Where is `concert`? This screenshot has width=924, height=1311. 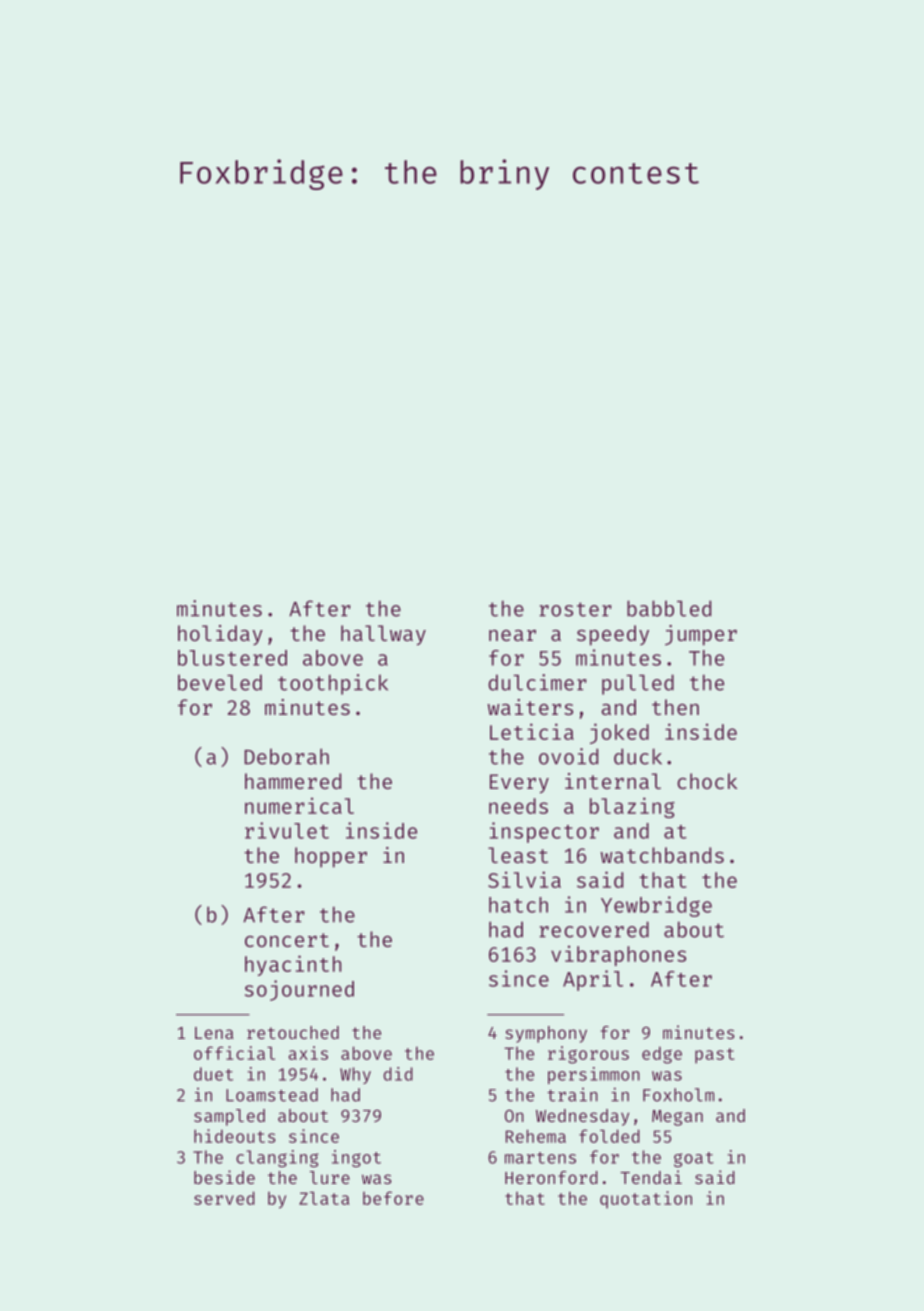
concert is located at coordinates (287, 940).
